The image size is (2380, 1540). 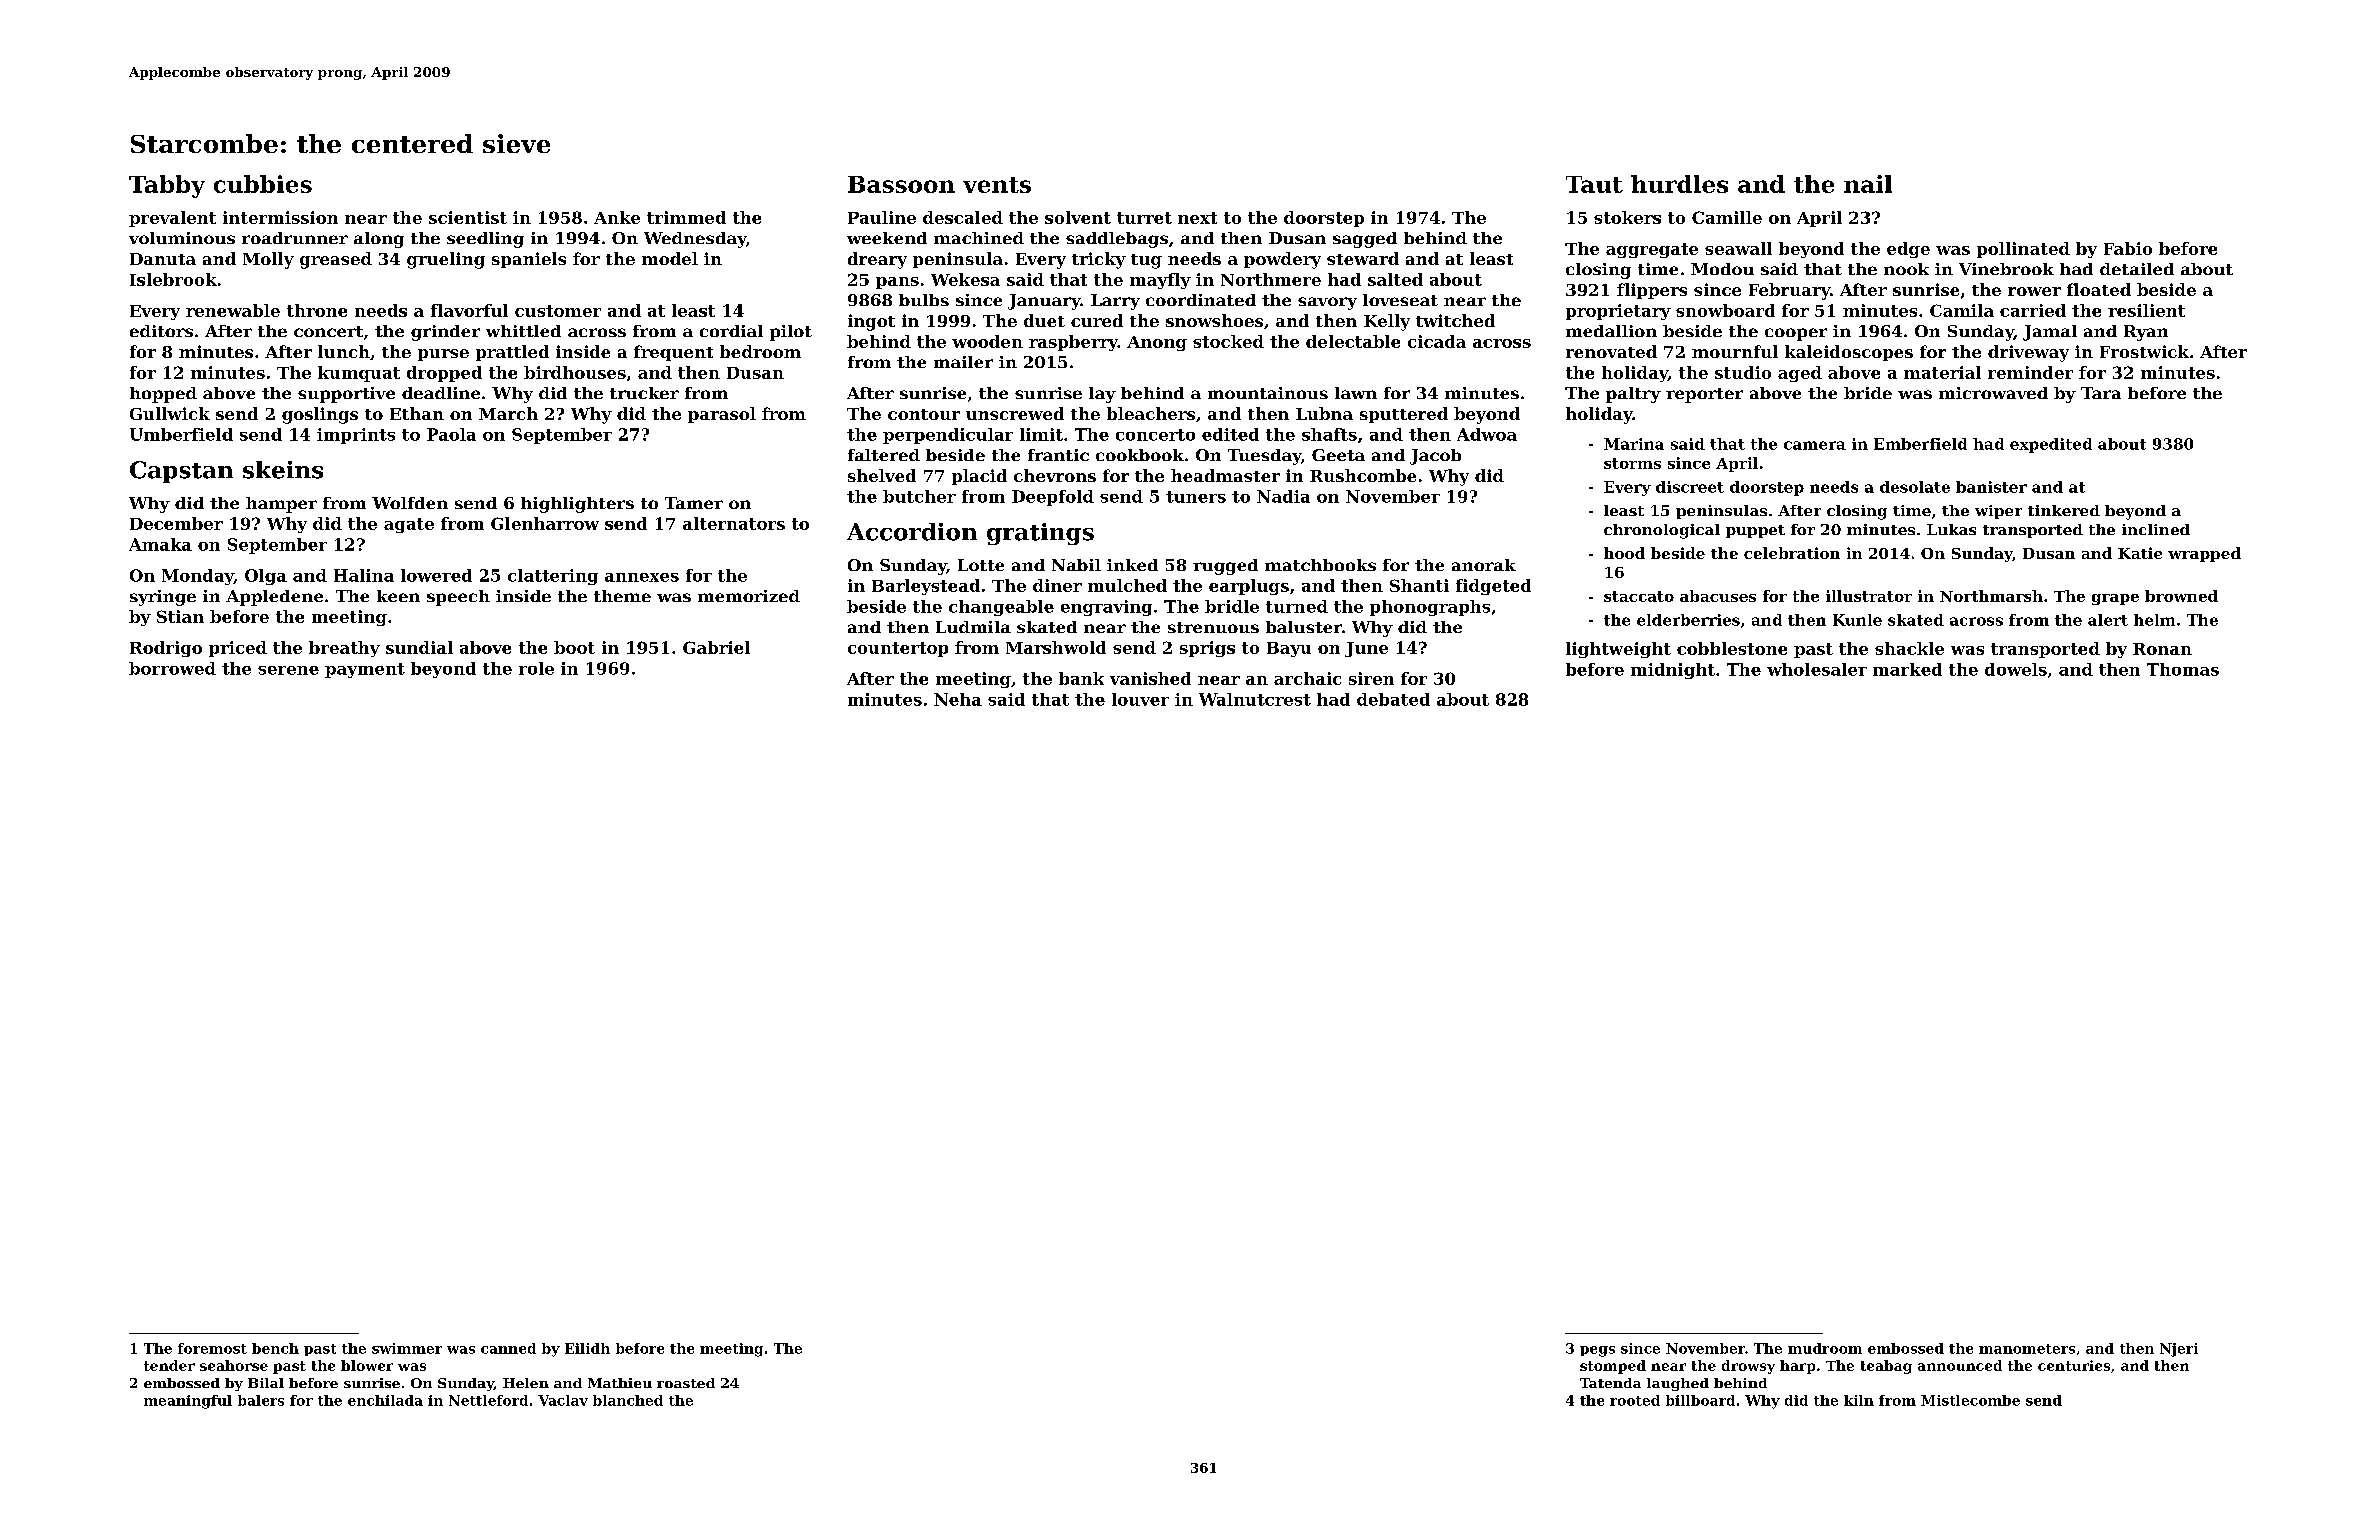 I want to click on celebration, so click(x=1792, y=553).
